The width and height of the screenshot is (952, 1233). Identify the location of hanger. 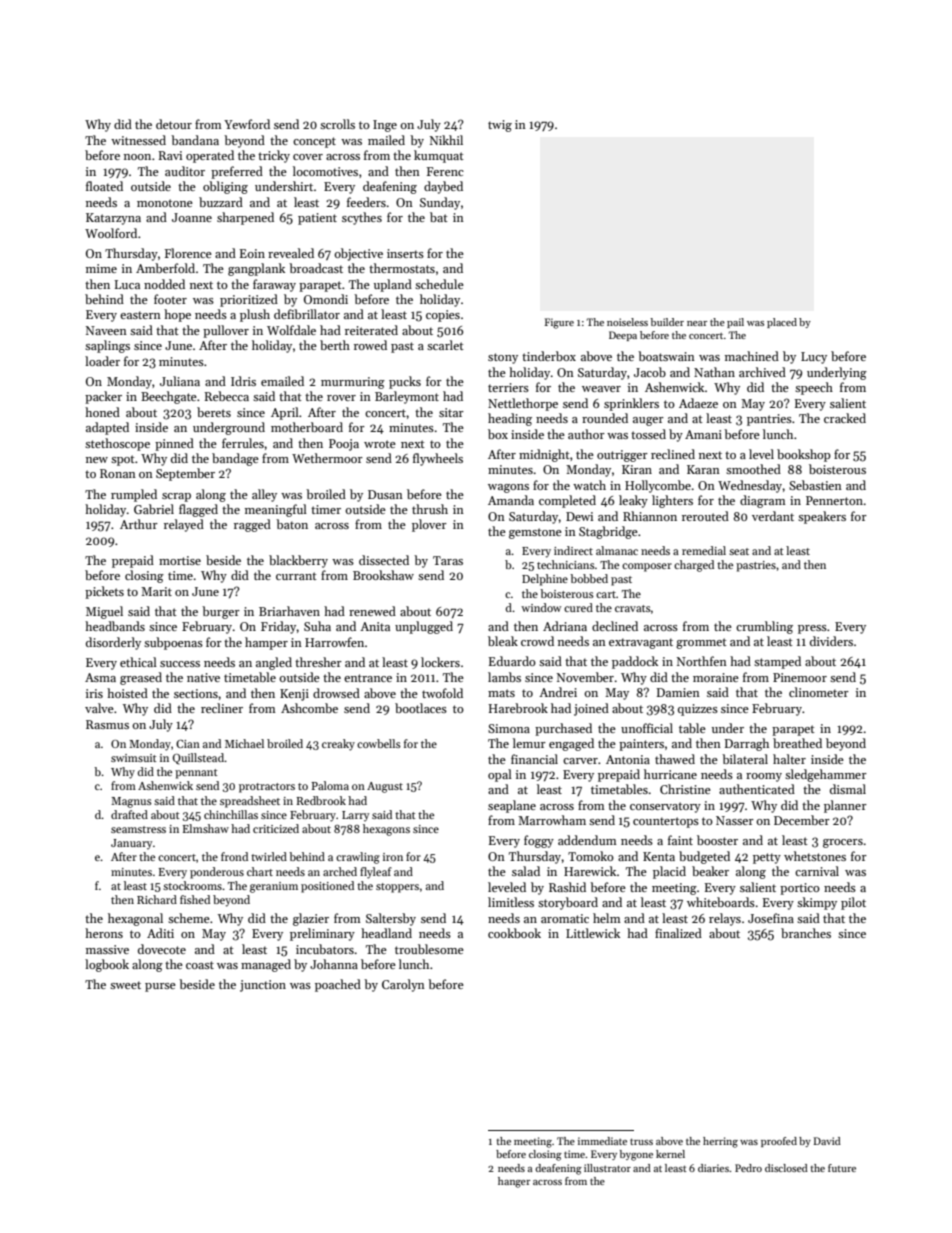
(514, 1182).
